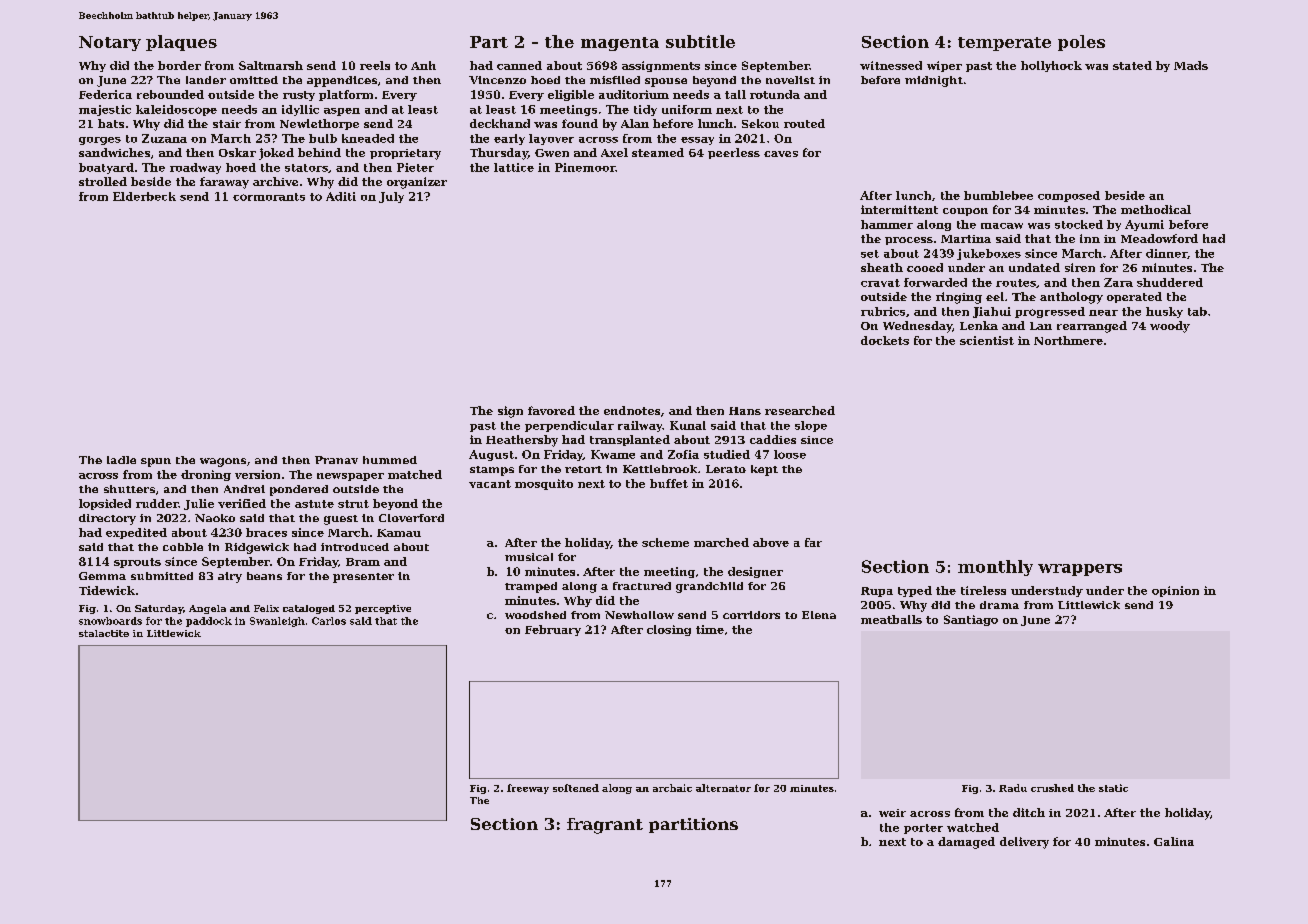 Image resolution: width=1308 pixels, height=924 pixels. Describe the element at coordinates (1191, 65) in the screenshot. I see `Mads` at that location.
